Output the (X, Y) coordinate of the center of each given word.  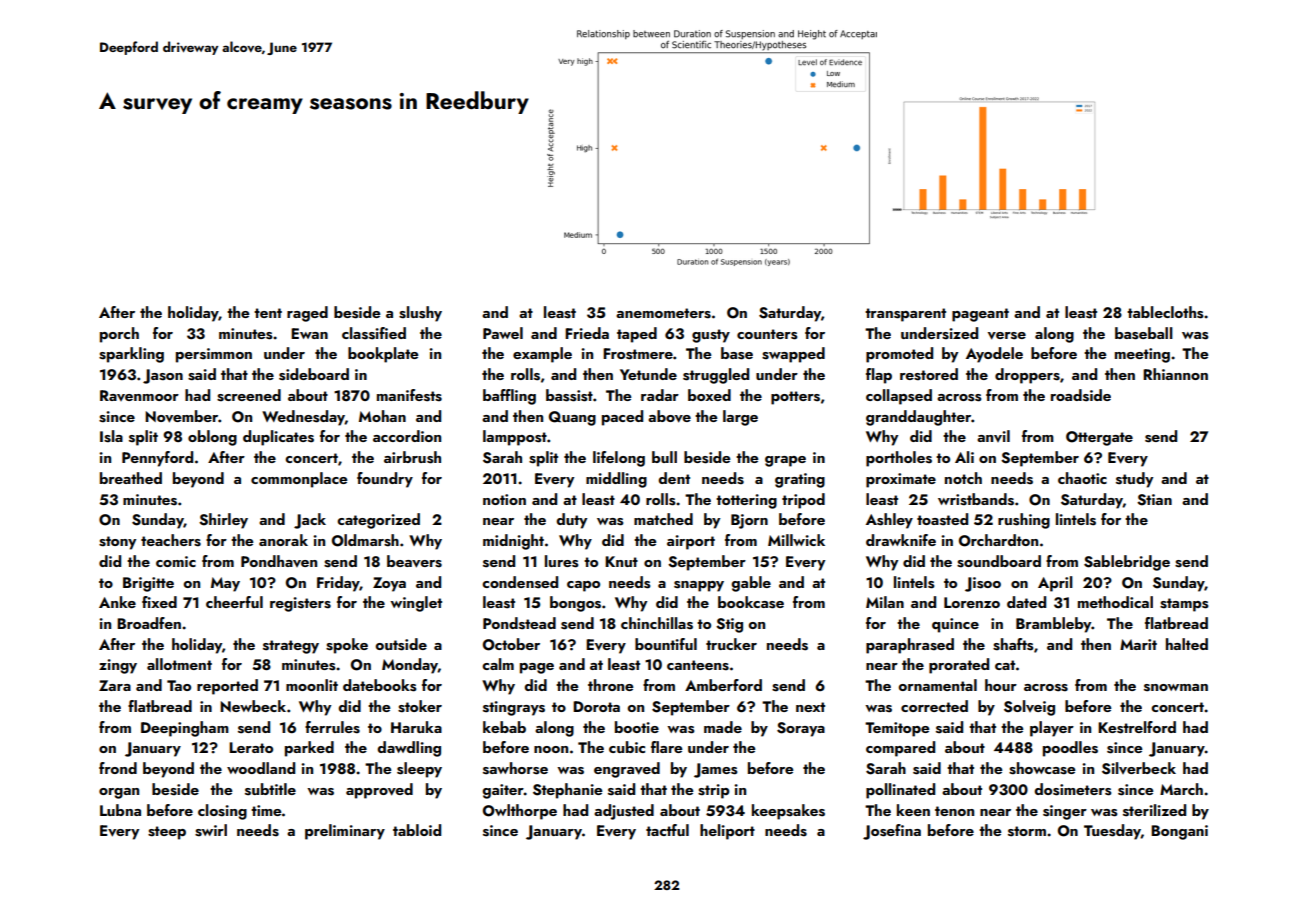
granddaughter (918, 418)
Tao (179, 685)
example (542, 355)
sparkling (131, 355)
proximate (901, 480)
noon (551, 749)
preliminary (345, 832)
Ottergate (1099, 438)
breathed (131, 478)
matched (663, 519)
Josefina (892, 832)
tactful (667, 830)
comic (176, 561)
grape (785, 461)
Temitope (897, 729)
